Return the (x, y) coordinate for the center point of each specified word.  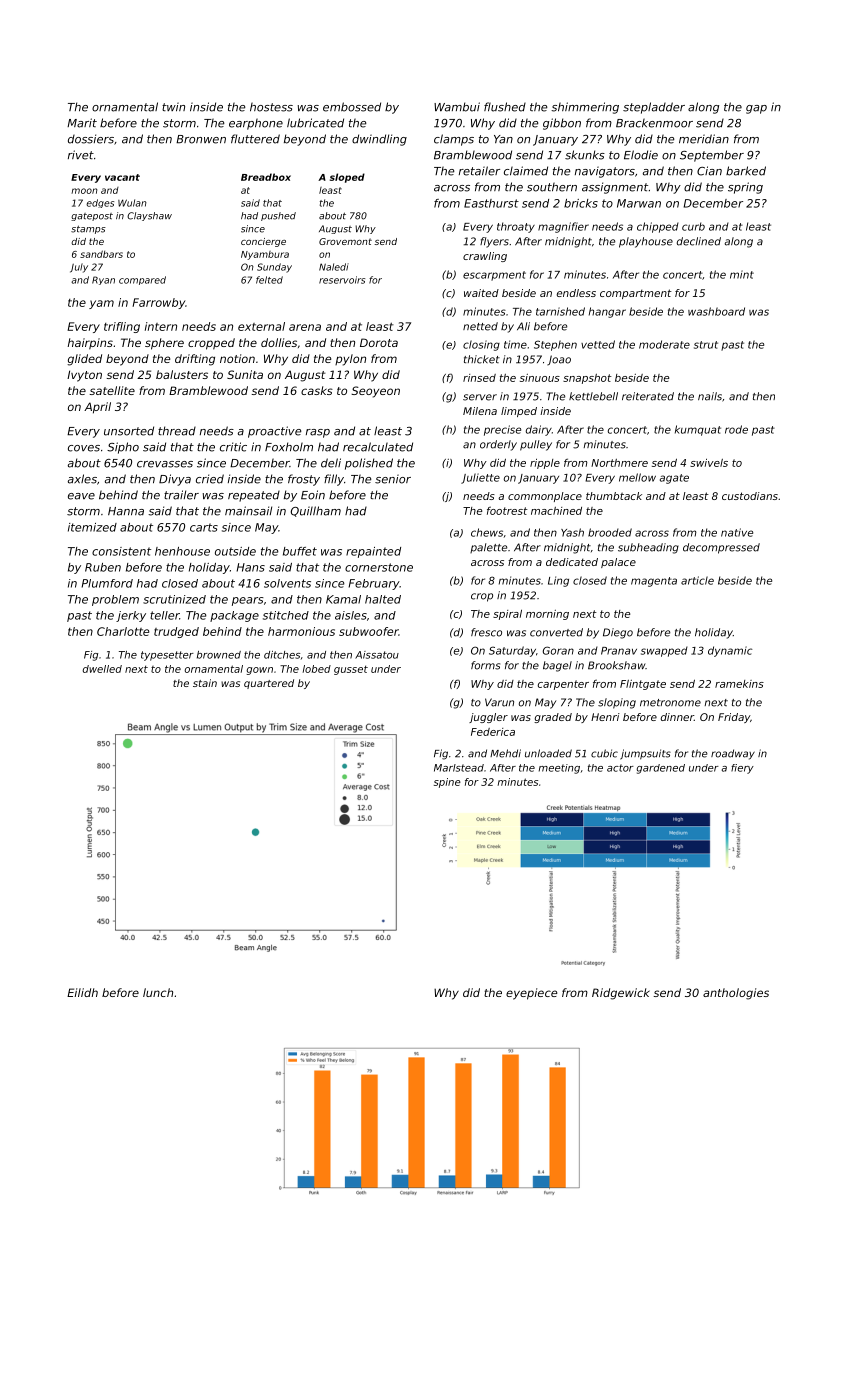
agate (674, 479)
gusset (351, 670)
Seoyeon (375, 392)
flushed (505, 107)
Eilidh (82, 992)
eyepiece (531, 994)
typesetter (167, 656)
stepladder (654, 108)
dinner (677, 717)
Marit (82, 123)
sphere (164, 344)
